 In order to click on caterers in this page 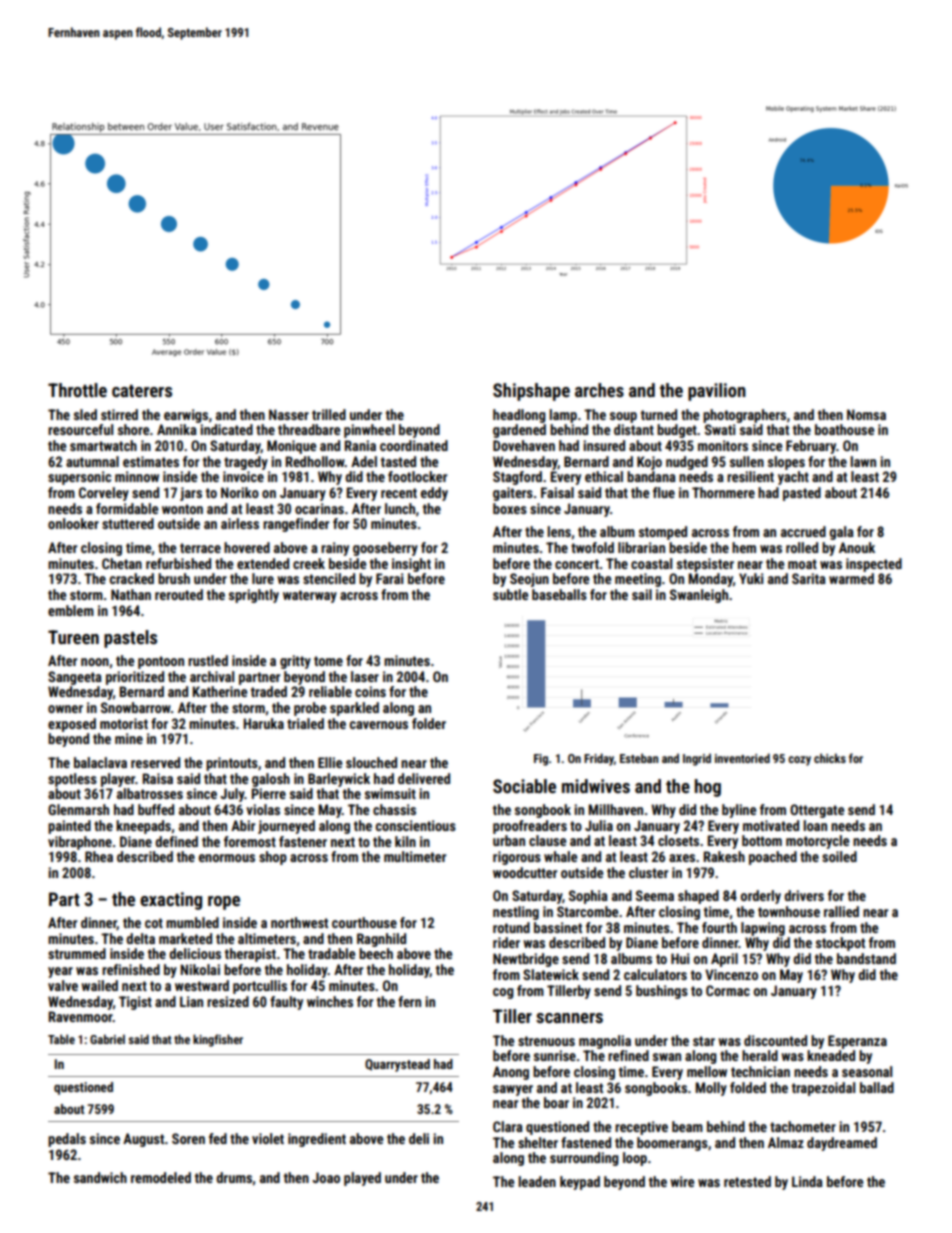, I will do `click(142, 391)`.
